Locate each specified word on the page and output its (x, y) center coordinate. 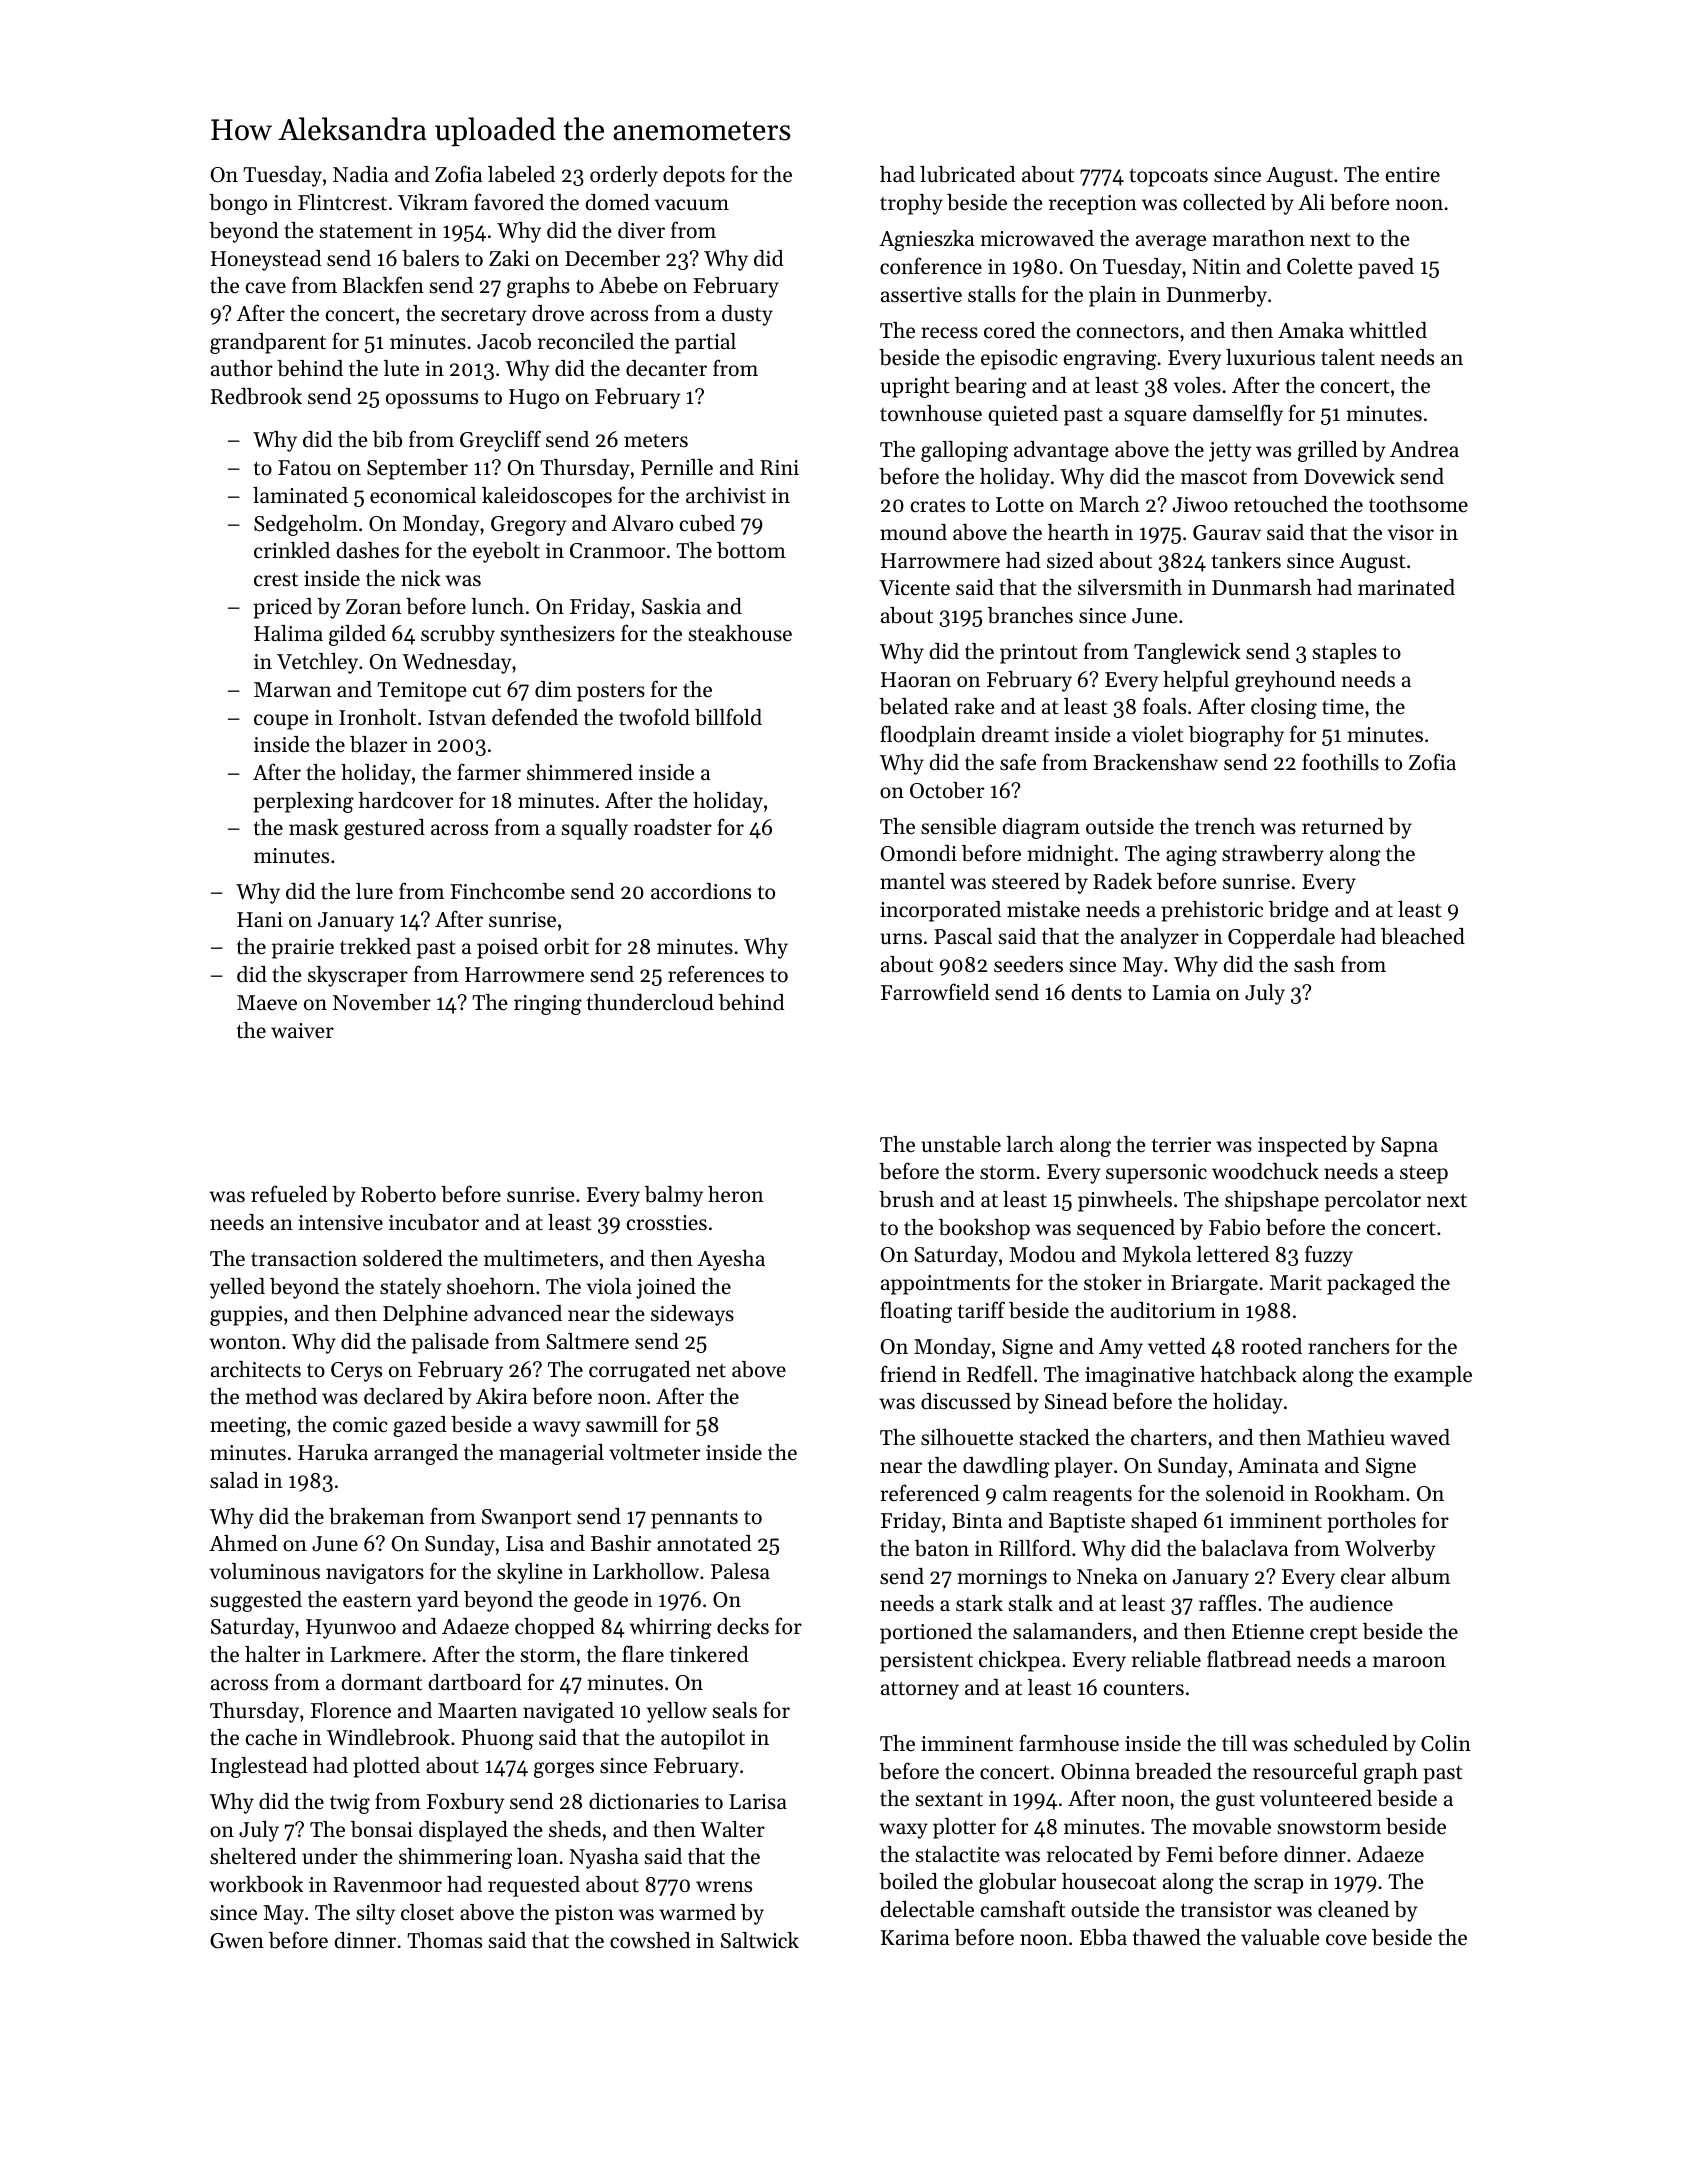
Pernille (677, 467)
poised (507, 948)
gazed (419, 1426)
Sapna (1409, 1147)
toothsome (1418, 504)
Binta (977, 1521)
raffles (1227, 1603)
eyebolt (506, 552)
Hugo (534, 399)
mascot (1214, 477)
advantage (1061, 451)
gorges (564, 1770)
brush (906, 1199)
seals (735, 1710)
